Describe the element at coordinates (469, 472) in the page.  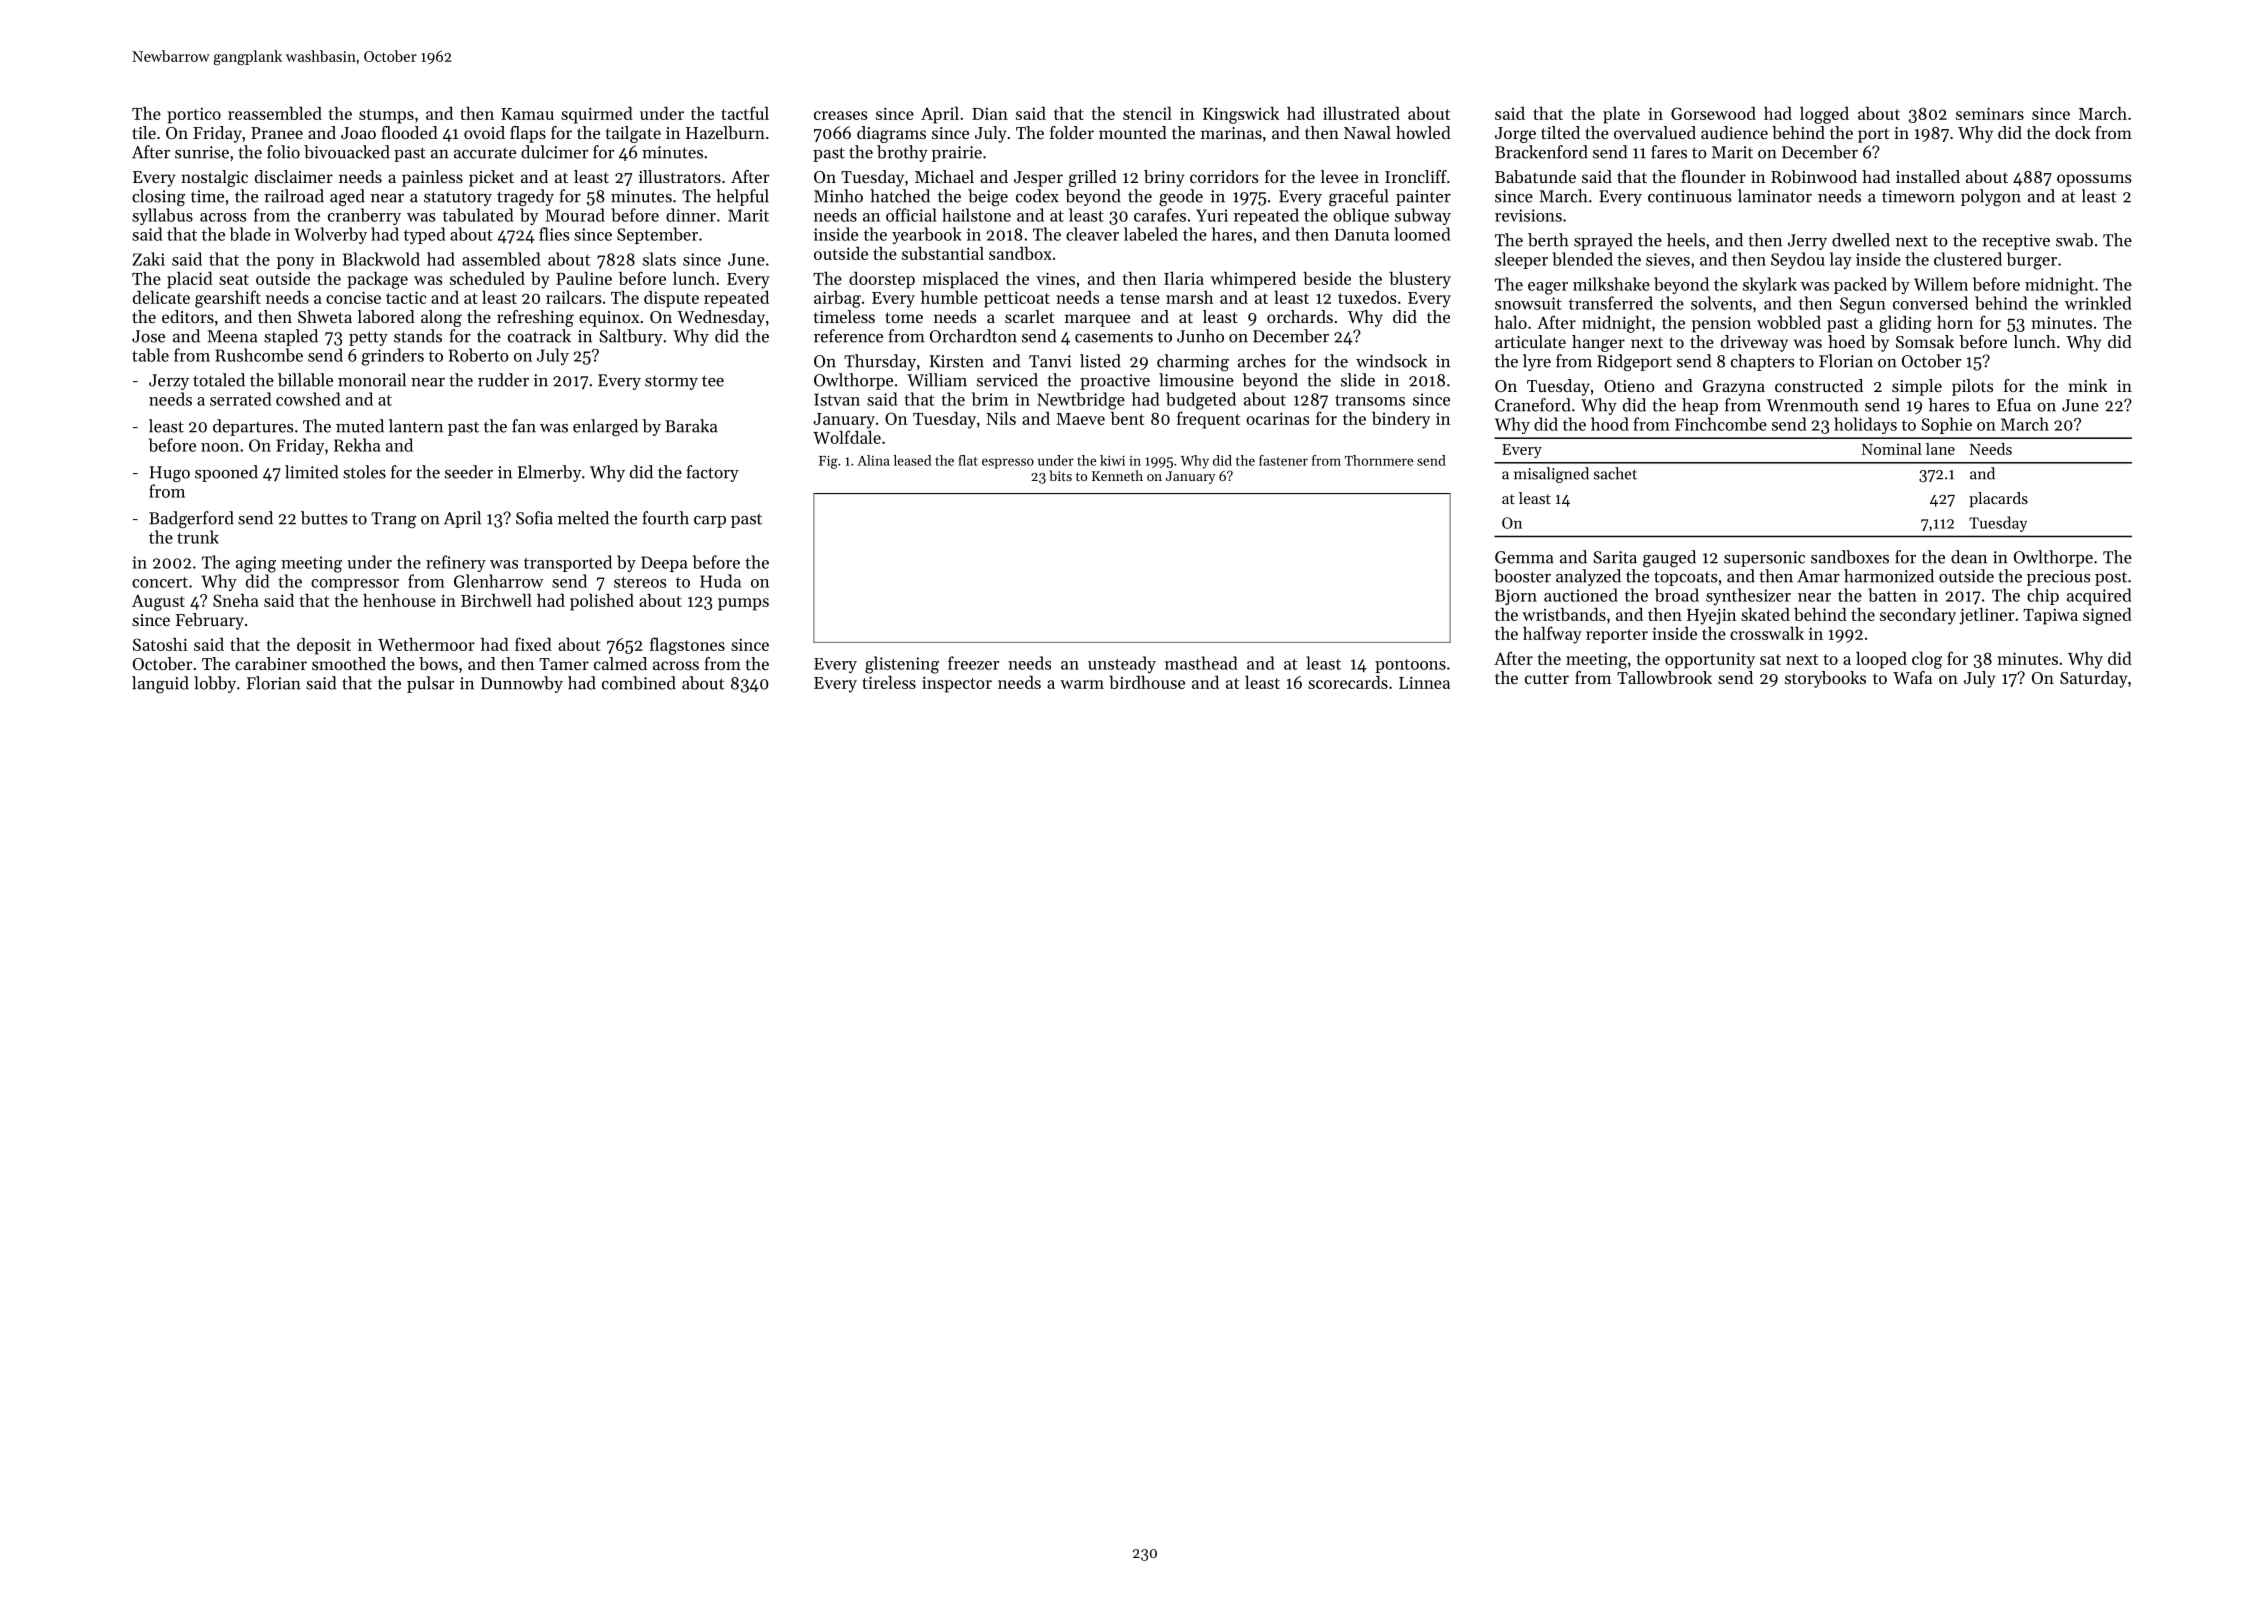
I see `seeder` at that location.
